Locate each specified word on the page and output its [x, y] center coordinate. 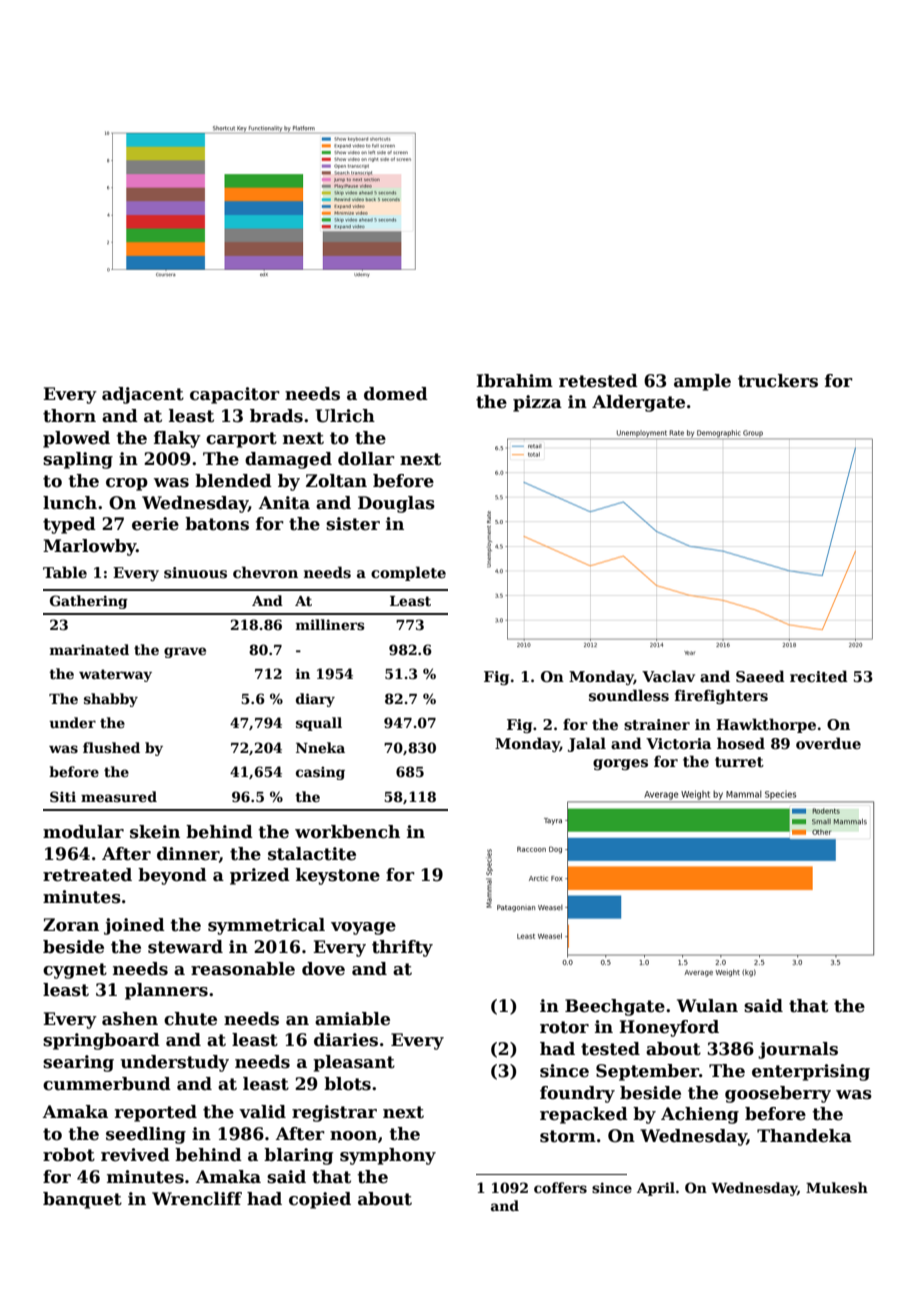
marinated [89, 649]
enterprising [811, 1072]
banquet [82, 1200]
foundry [577, 1094]
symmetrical [266, 926]
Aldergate [638, 403]
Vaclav [668, 676]
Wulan [707, 1006]
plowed [76, 439]
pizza [537, 403]
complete [408, 573]
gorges [620, 764]
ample [702, 382]
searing [78, 1063]
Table [65, 572]
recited [819, 676]
